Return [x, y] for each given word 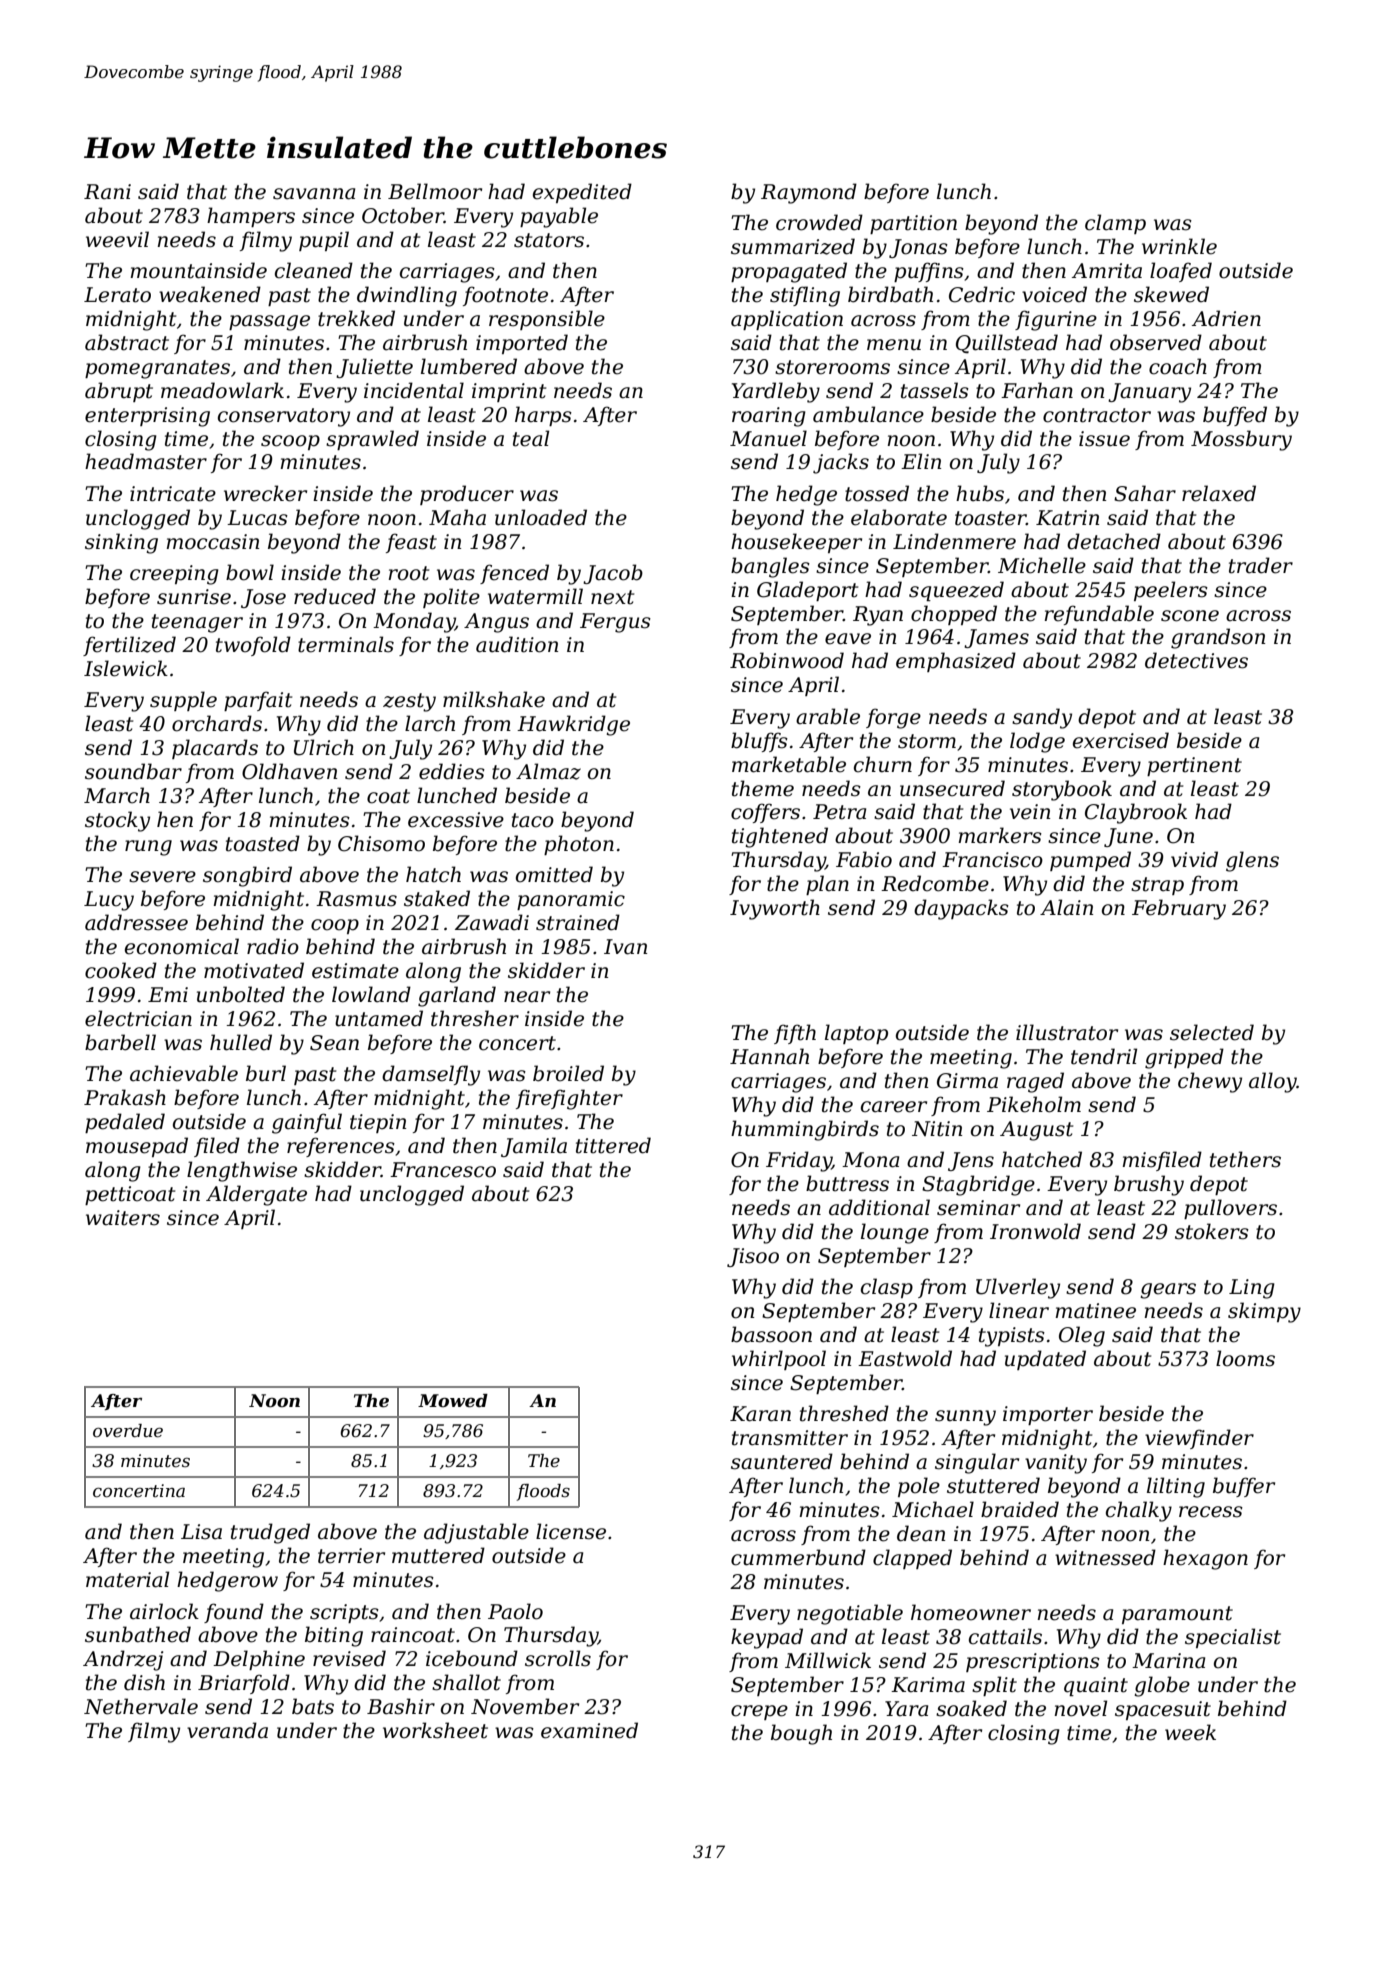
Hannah [769, 1056]
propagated [789, 272]
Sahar [1145, 493]
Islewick [126, 668]
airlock [164, 1611]
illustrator [1067, 1032]
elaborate [899, 517]
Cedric [982, 294]
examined [589, 1730]
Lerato [117, 295]
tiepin [378, 1123]
